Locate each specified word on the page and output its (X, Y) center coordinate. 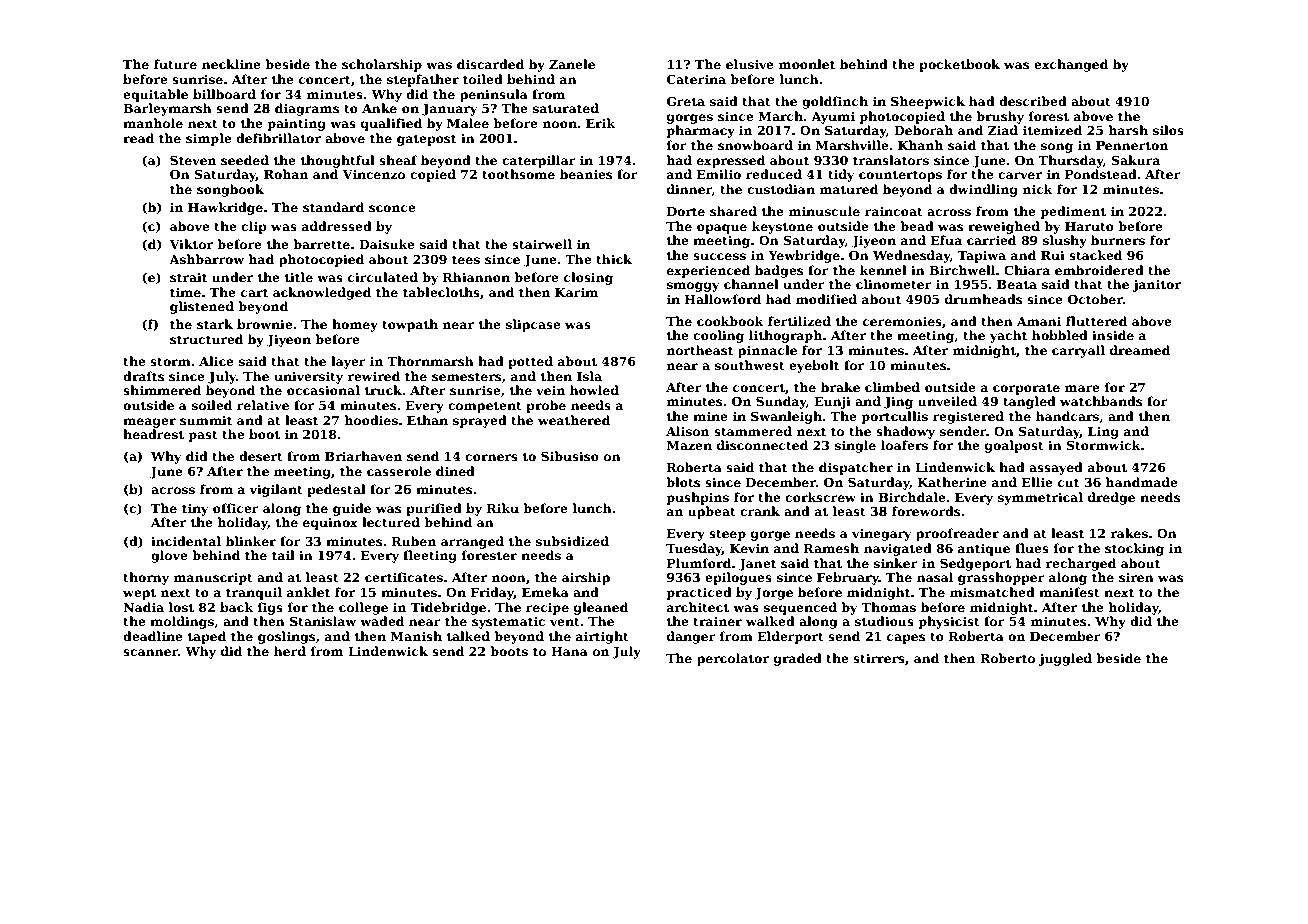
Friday (492, 593)
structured (206, 339)
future (175, 64)
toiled (483, 79)
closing (588, 278)
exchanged (1071, 65)
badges (779, 271)
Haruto (1089, 226)
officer (236, 508)
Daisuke (387, 244)
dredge (1111, 498)
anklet (309, 592)
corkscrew (820, 497)
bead (917, 226)
